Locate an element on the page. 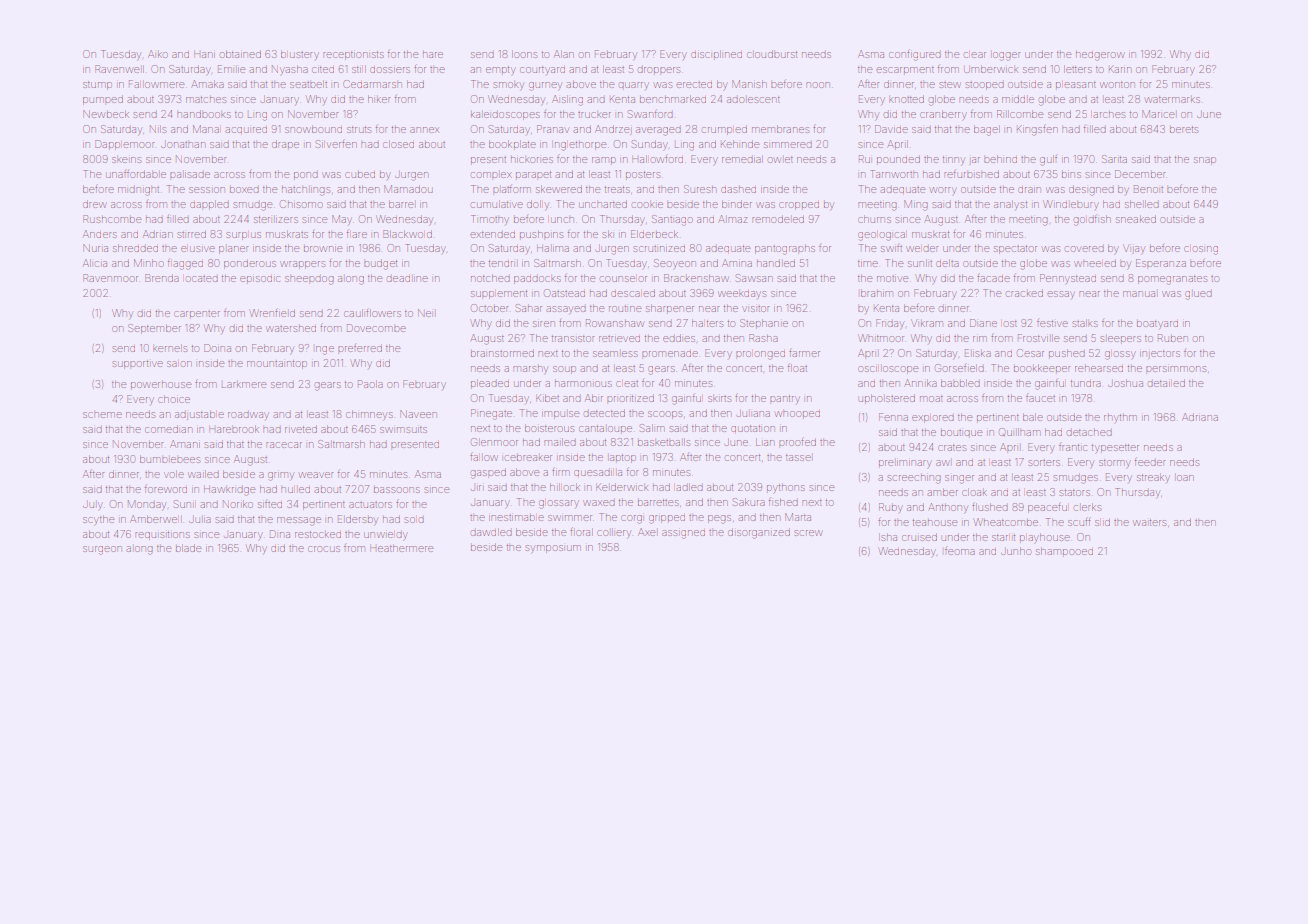 The width and height of the document is (1308, 924). basketballs is located at coordinates (664, 442).
